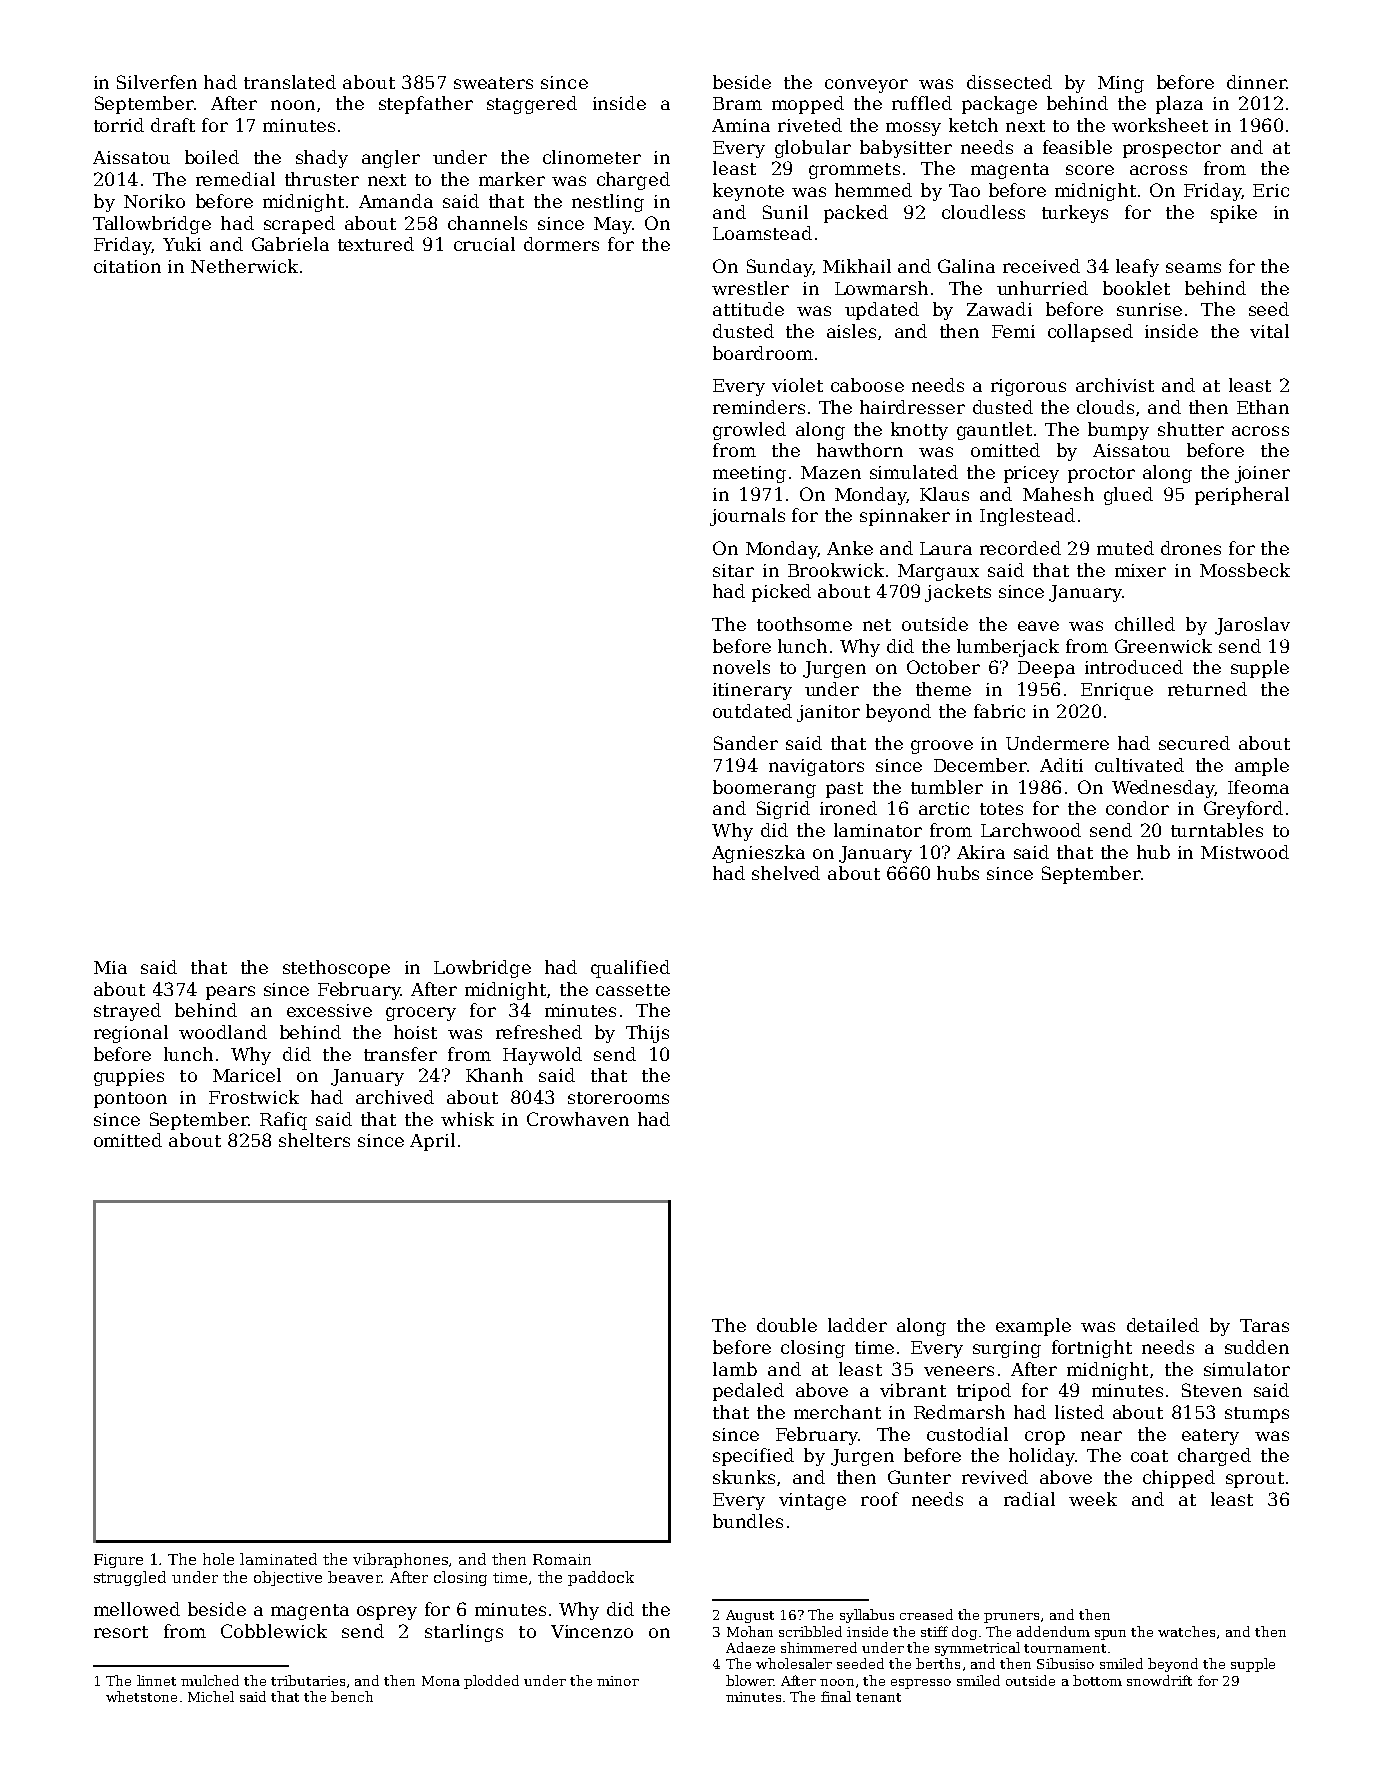  What do you see at coordinates (733, 570) in the screenshot?
I see `sitar` at bounding box center [733, 570].
